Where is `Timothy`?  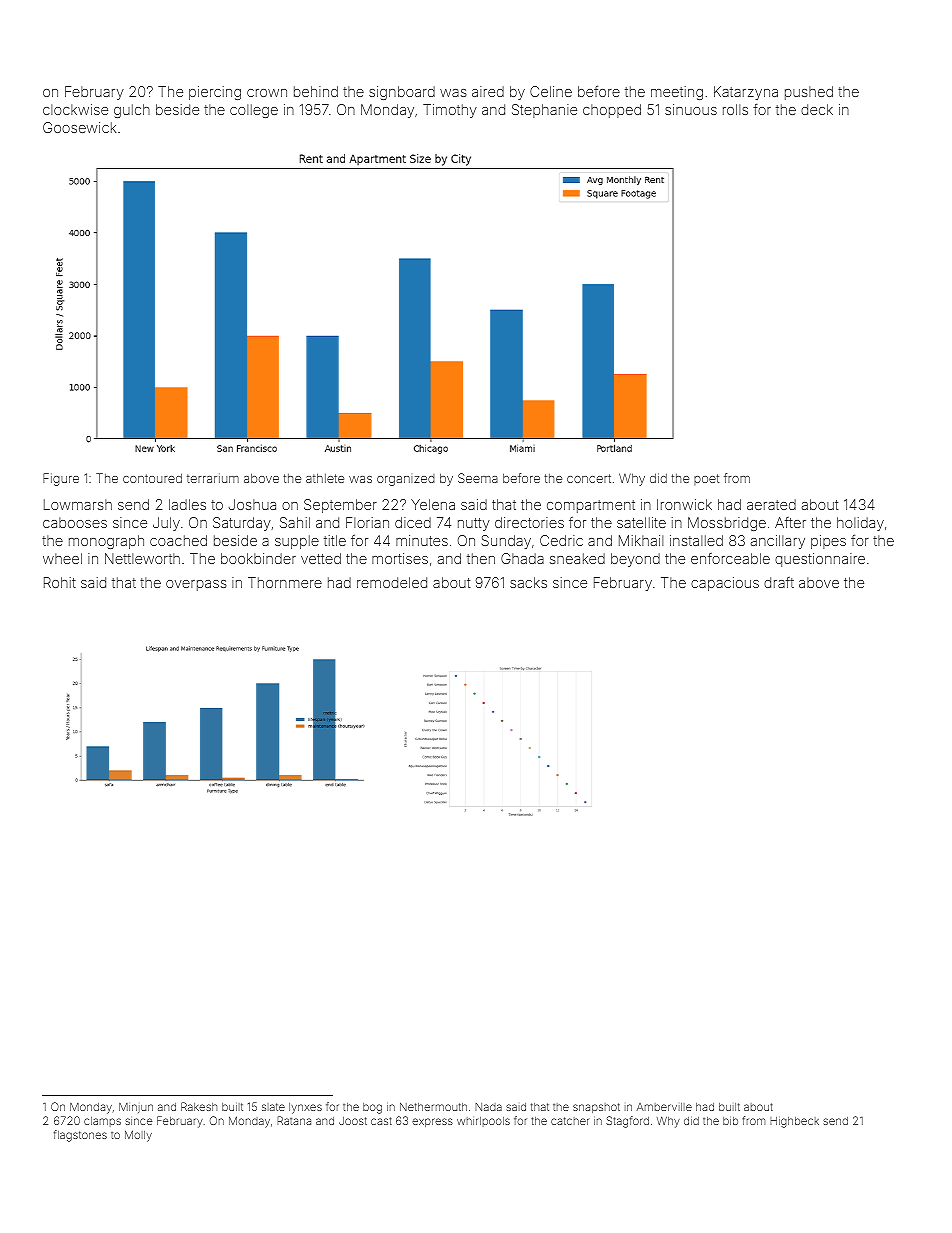
Timothy is located at coordinates (450, 111).
